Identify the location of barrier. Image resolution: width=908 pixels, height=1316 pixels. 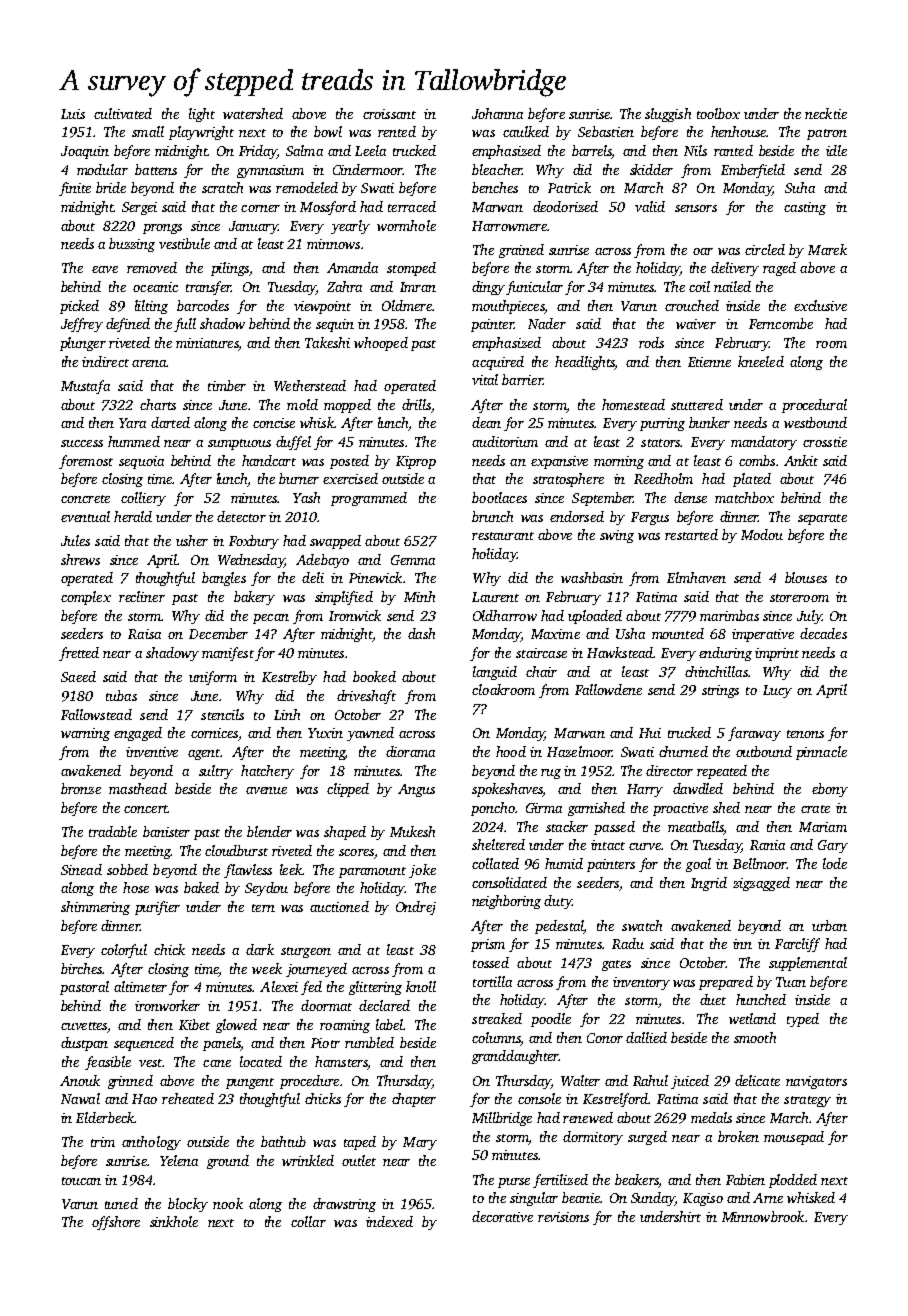
(522, 379).
